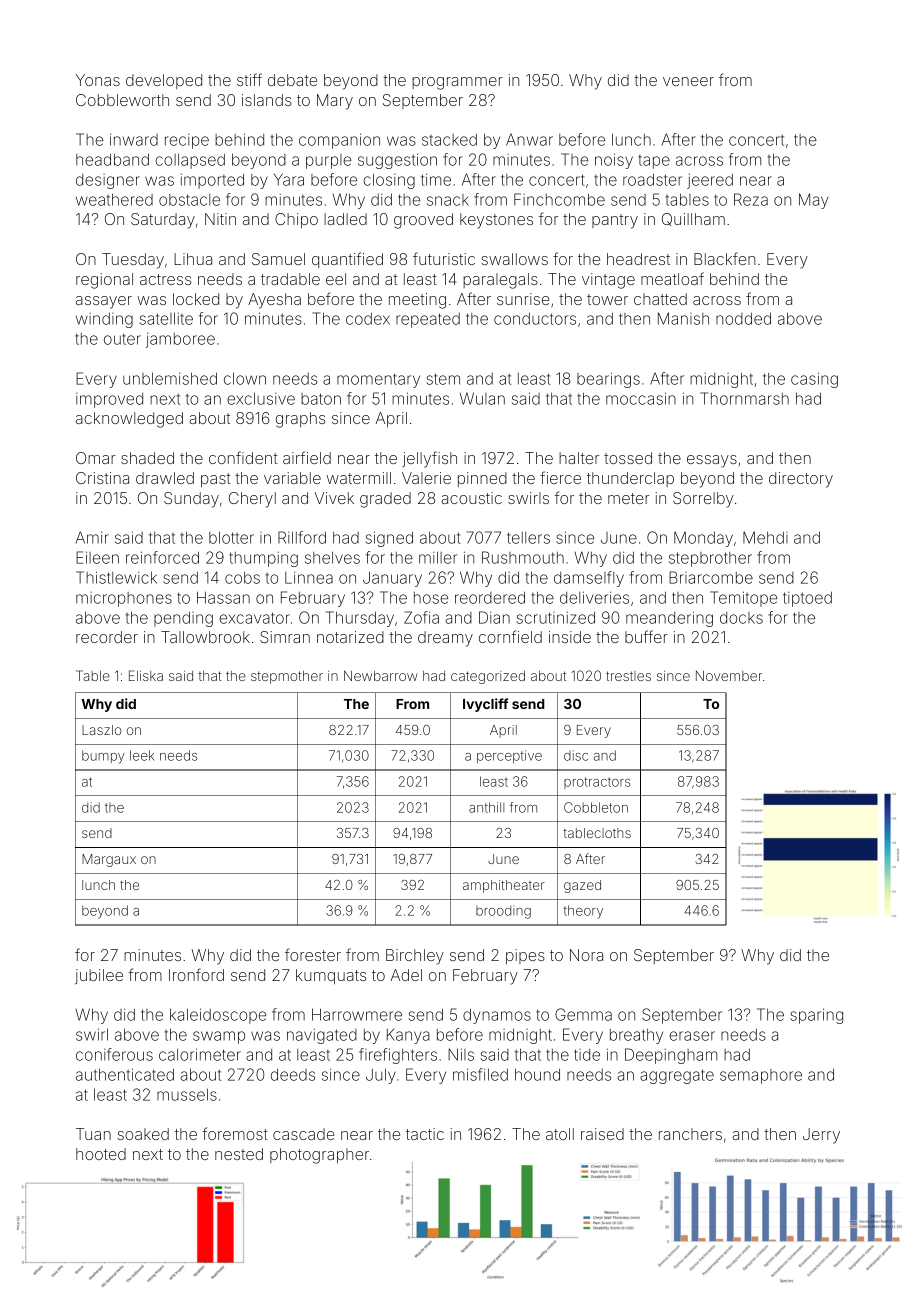  Describe the element at coordinates (425, 1134) in the screenshot. I see `tactic` at that location.
